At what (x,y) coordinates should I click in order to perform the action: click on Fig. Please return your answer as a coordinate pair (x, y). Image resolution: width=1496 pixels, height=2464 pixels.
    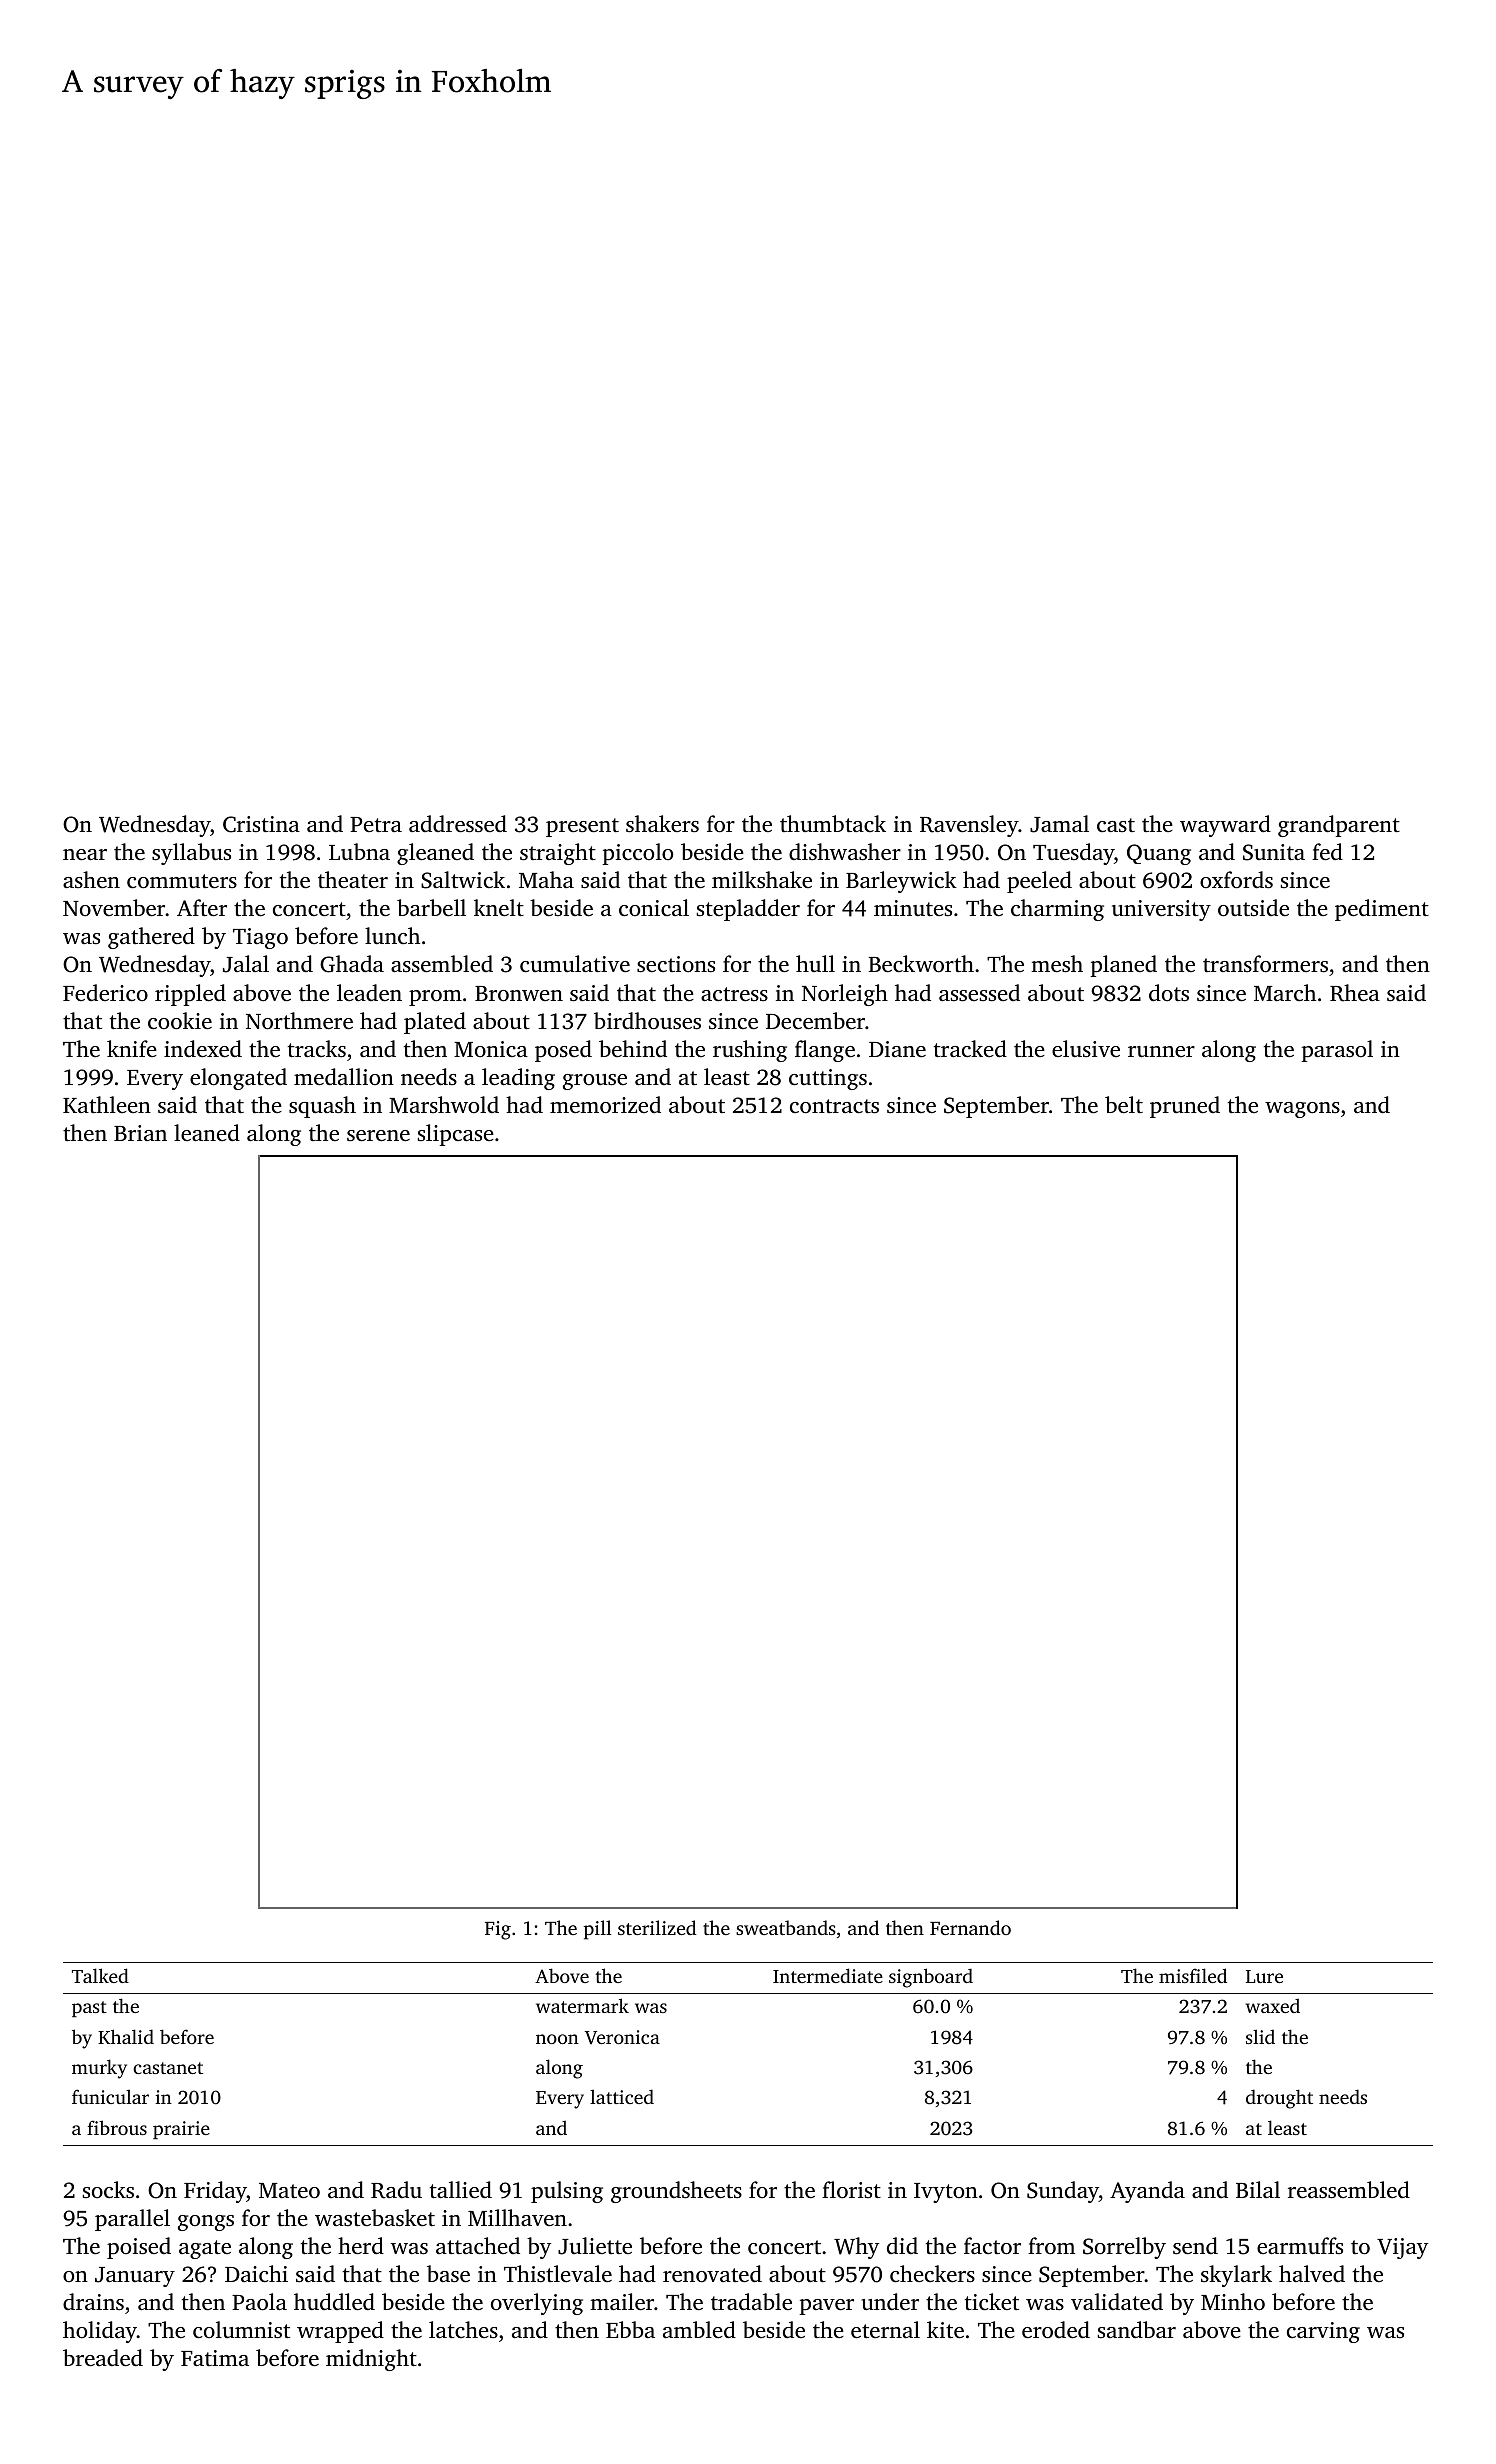
    Looking at the image, I should click on (498, 1930).
